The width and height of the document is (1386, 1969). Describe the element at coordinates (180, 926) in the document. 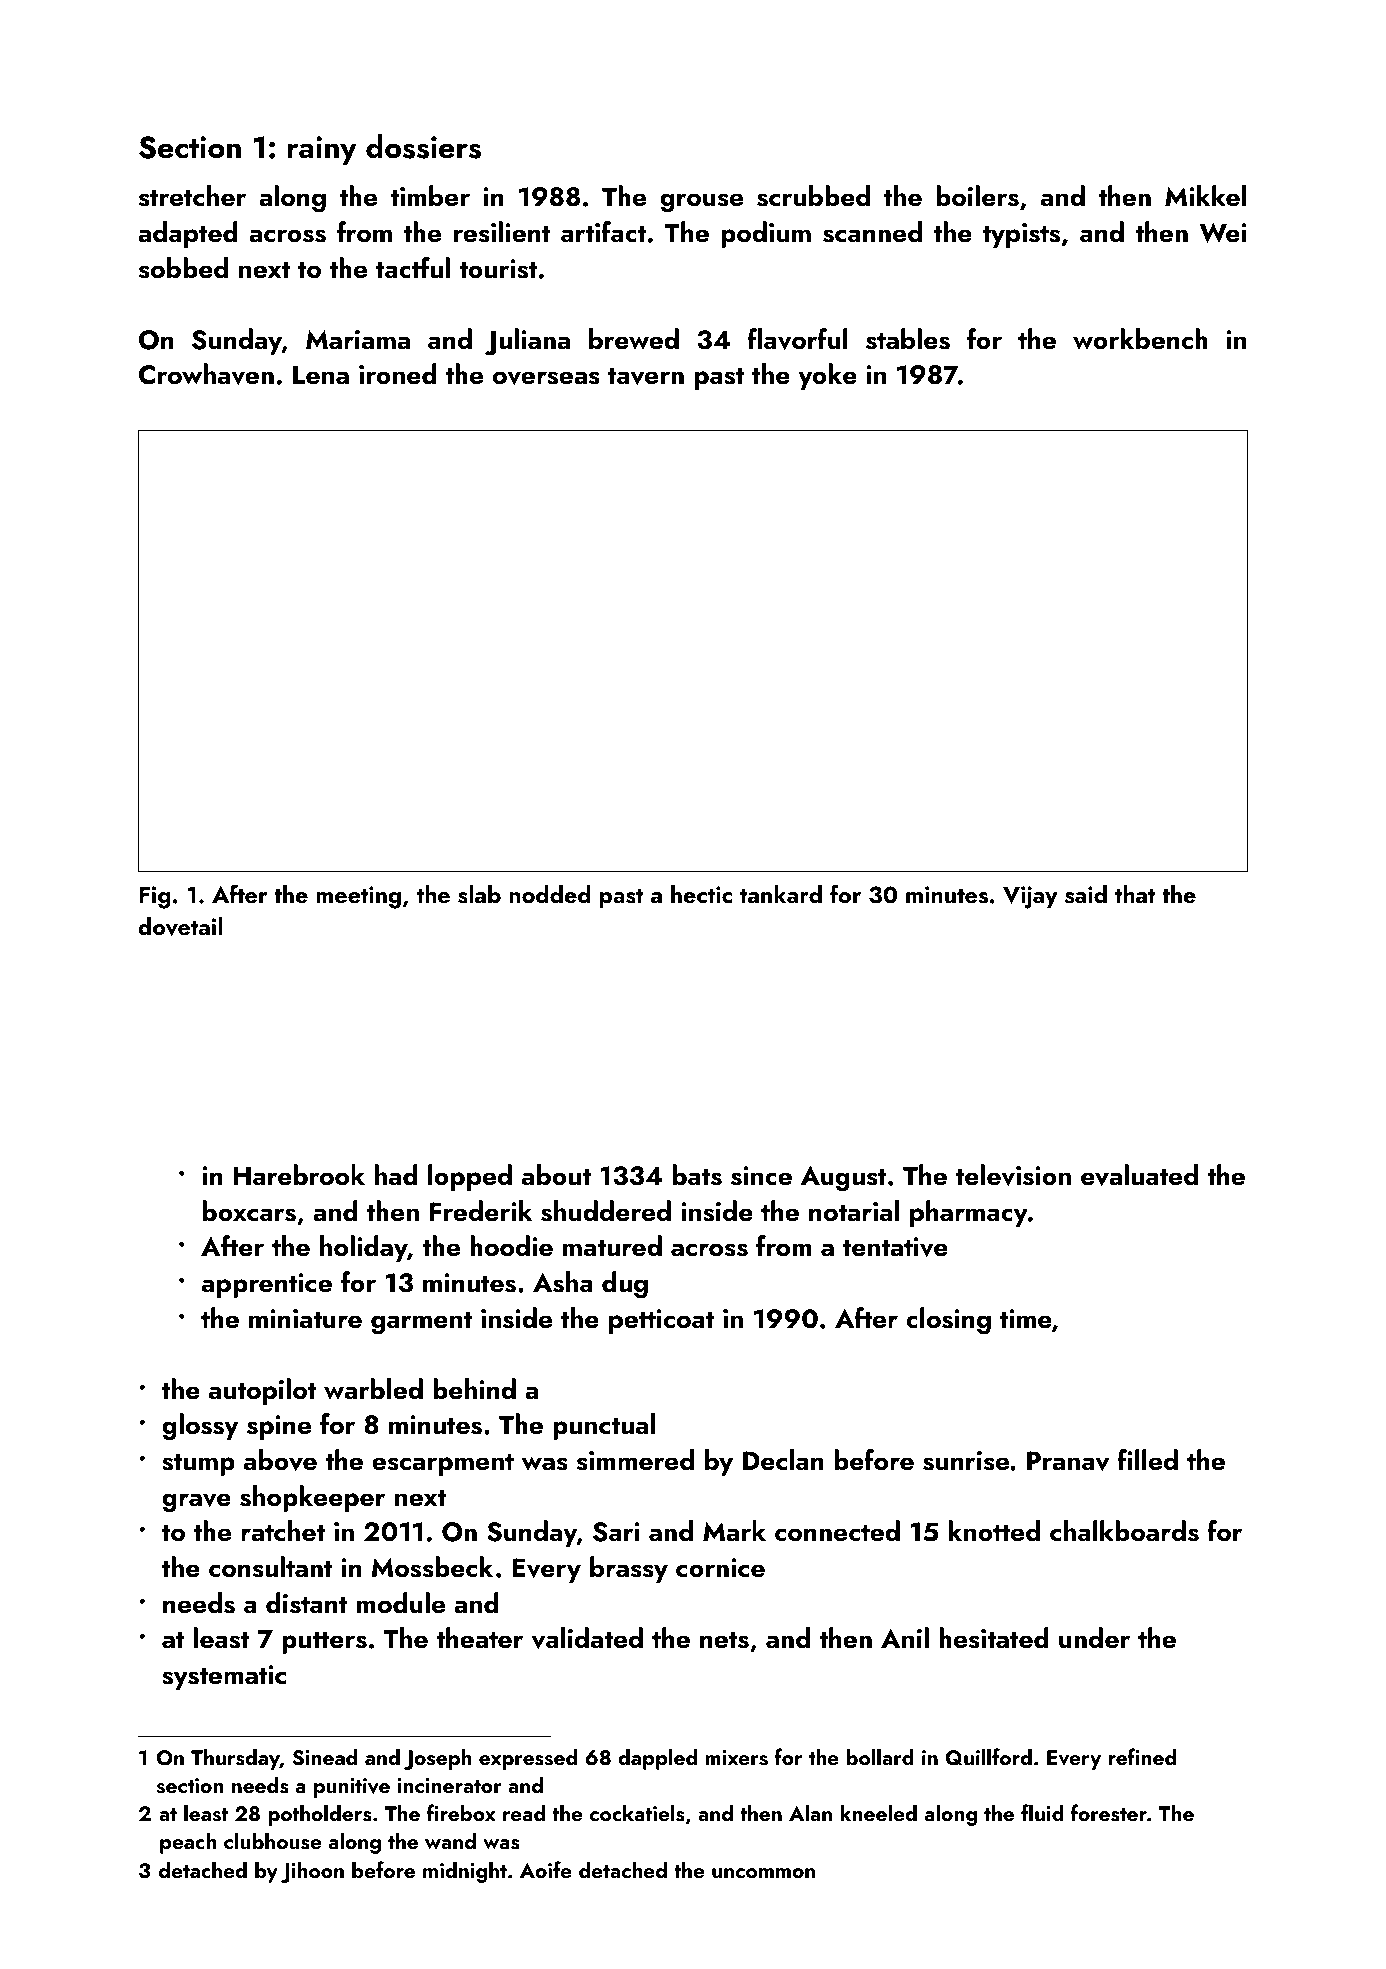

I see `dovetail` at that location.
